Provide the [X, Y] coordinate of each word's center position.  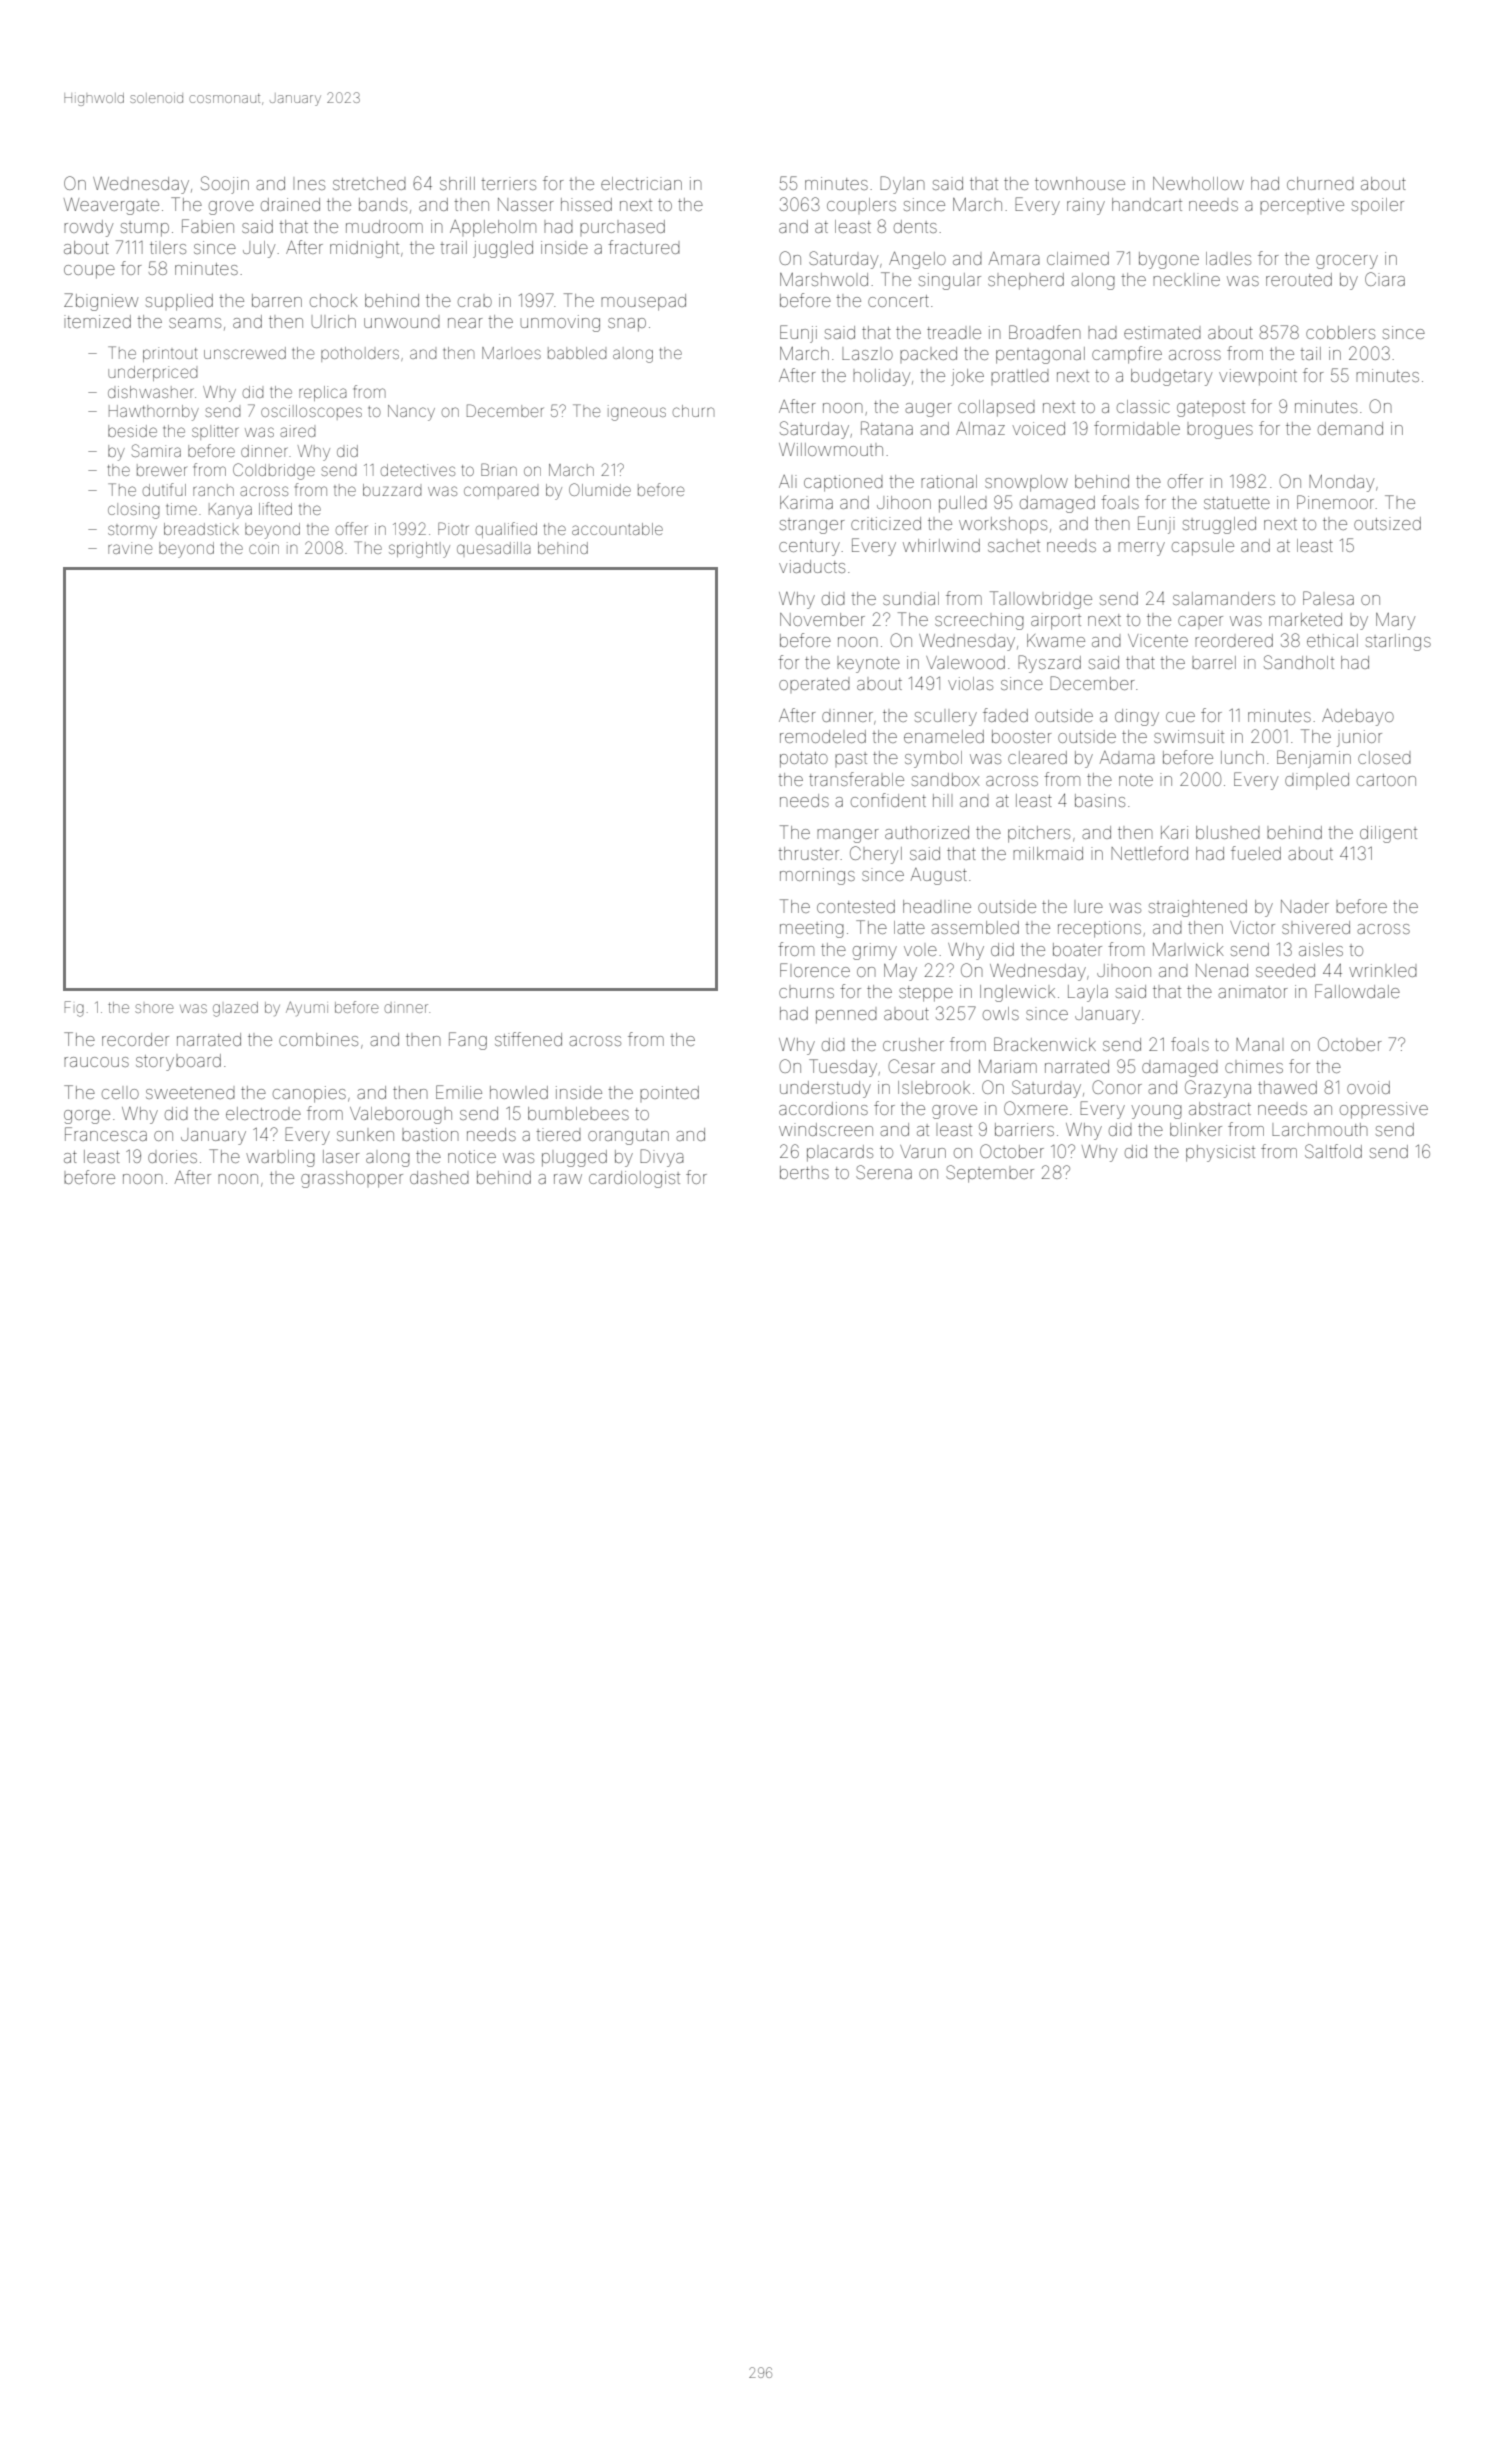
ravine [130, 548]
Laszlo [867, 353]
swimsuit [1189, 736]
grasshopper [352, 1179]
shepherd [1026, 281]
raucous [96, 1062]
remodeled [823, 736]
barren [277, 300]
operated [814, 684]
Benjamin [1314, 759]
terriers [508, 183]
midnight [364, 249]
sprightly [419, 550]
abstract [1220, 1108]
